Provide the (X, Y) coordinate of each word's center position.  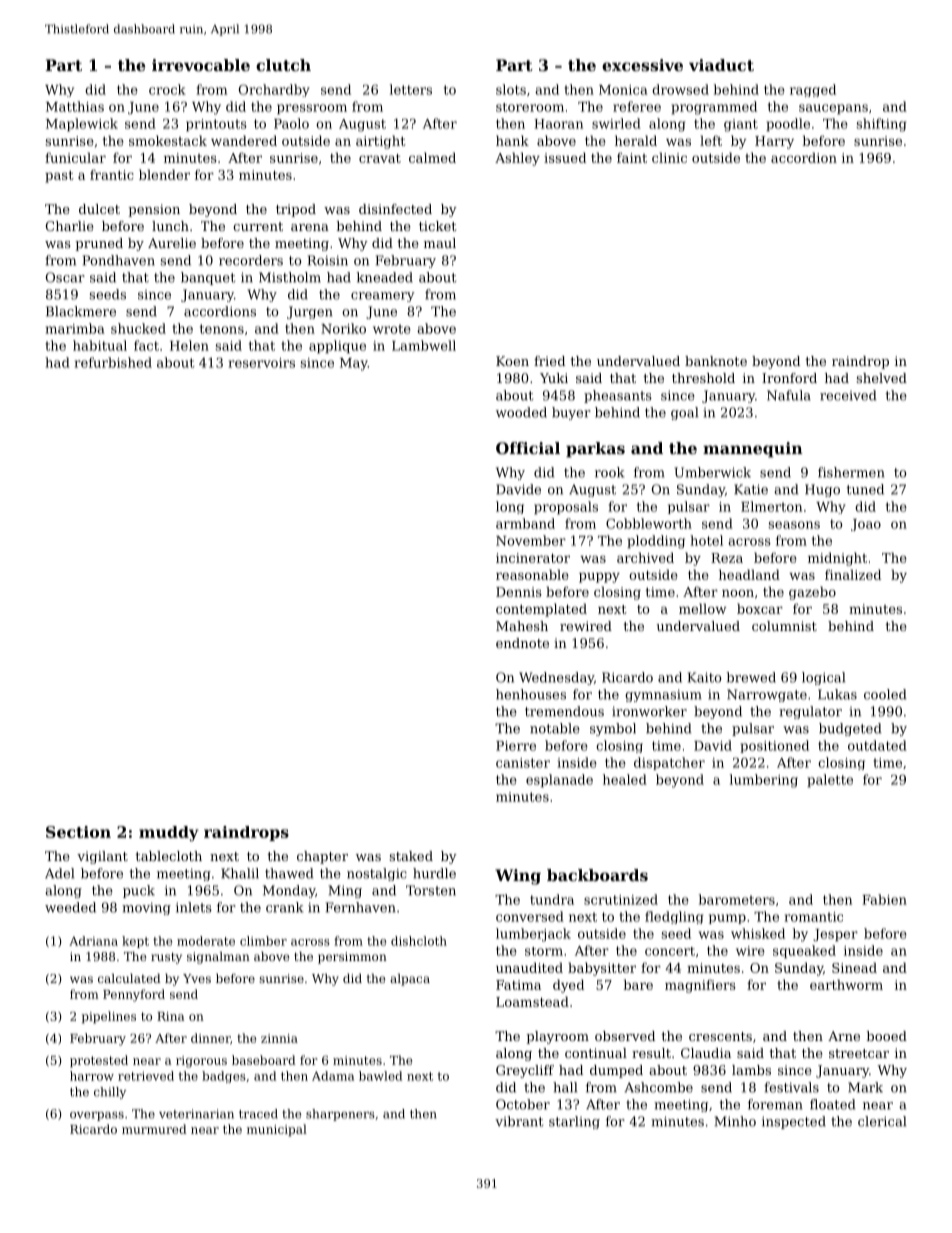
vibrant (519, 1121)
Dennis (519, 592)
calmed (432, 157)
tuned (865, 489)
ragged (813, 90)
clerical (882, 1121)
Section (78, 832)
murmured (154, 1129)
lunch (170, 226)
